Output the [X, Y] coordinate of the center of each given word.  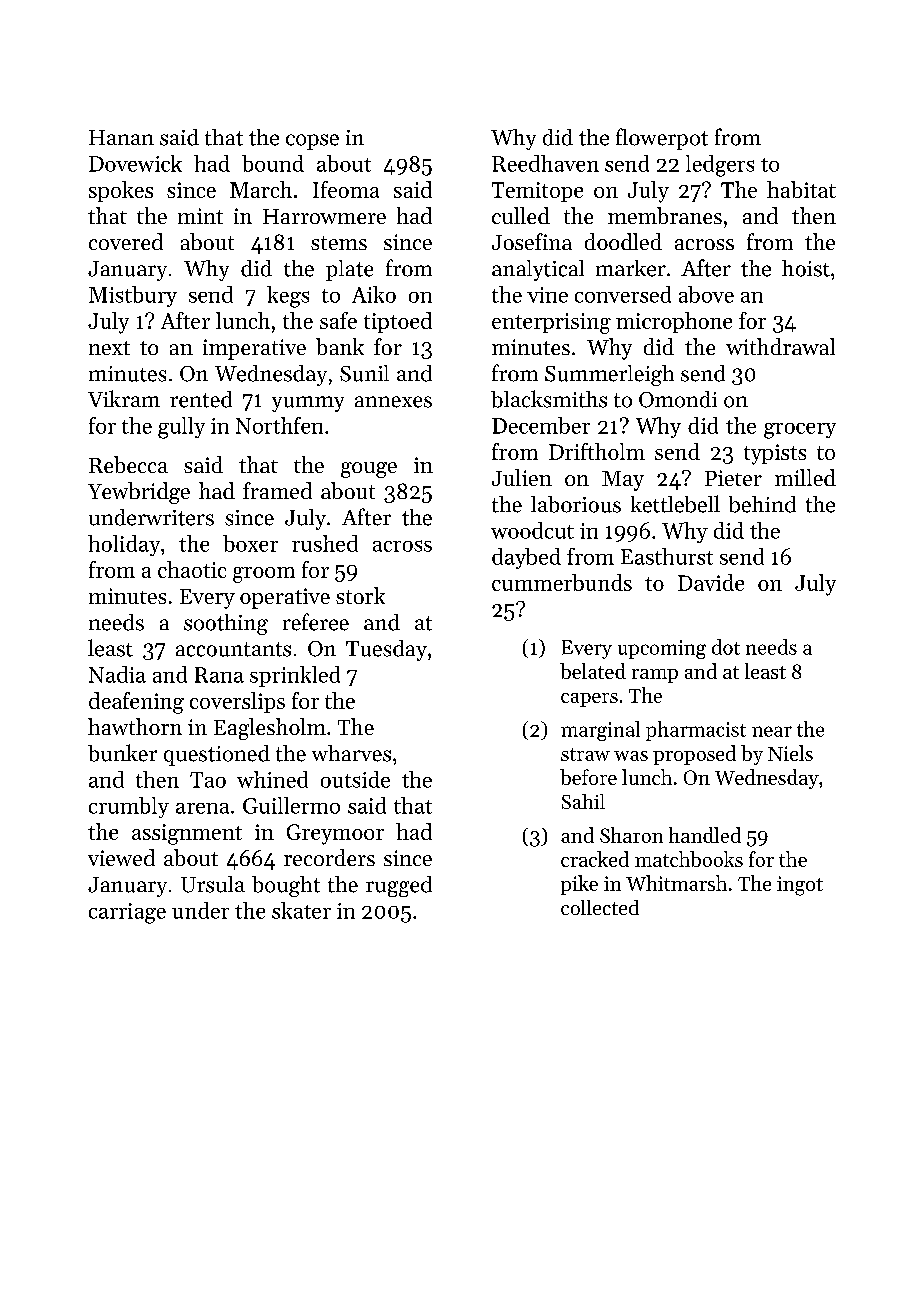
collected [600, 907]
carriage [127, 913]
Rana [219, 675]
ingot [800, 886]
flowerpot [662, 139]
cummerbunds [562, 582]
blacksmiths [549, 399]
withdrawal [780, 346]
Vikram [124, 398]
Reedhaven [545, 163]
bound [273, 163]
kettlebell [675, 504]
